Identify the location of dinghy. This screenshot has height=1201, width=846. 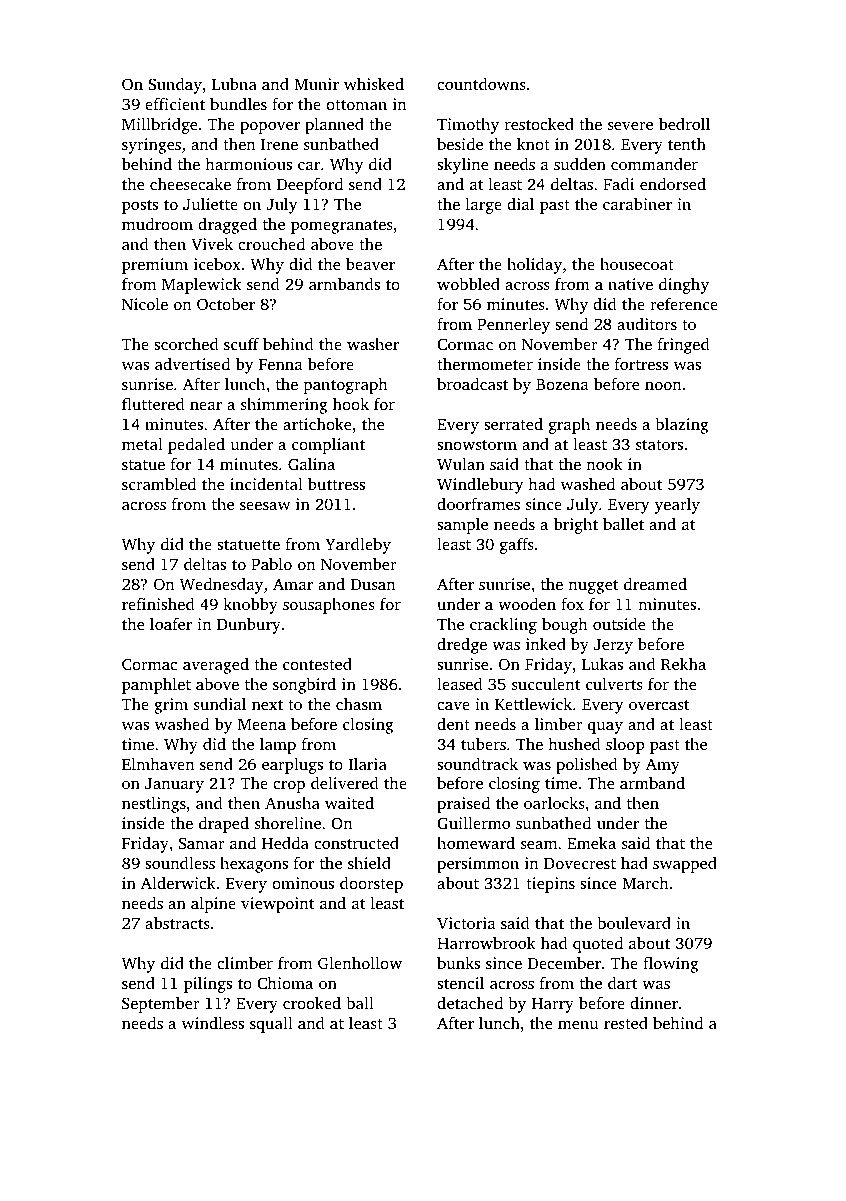
(684, 286).
